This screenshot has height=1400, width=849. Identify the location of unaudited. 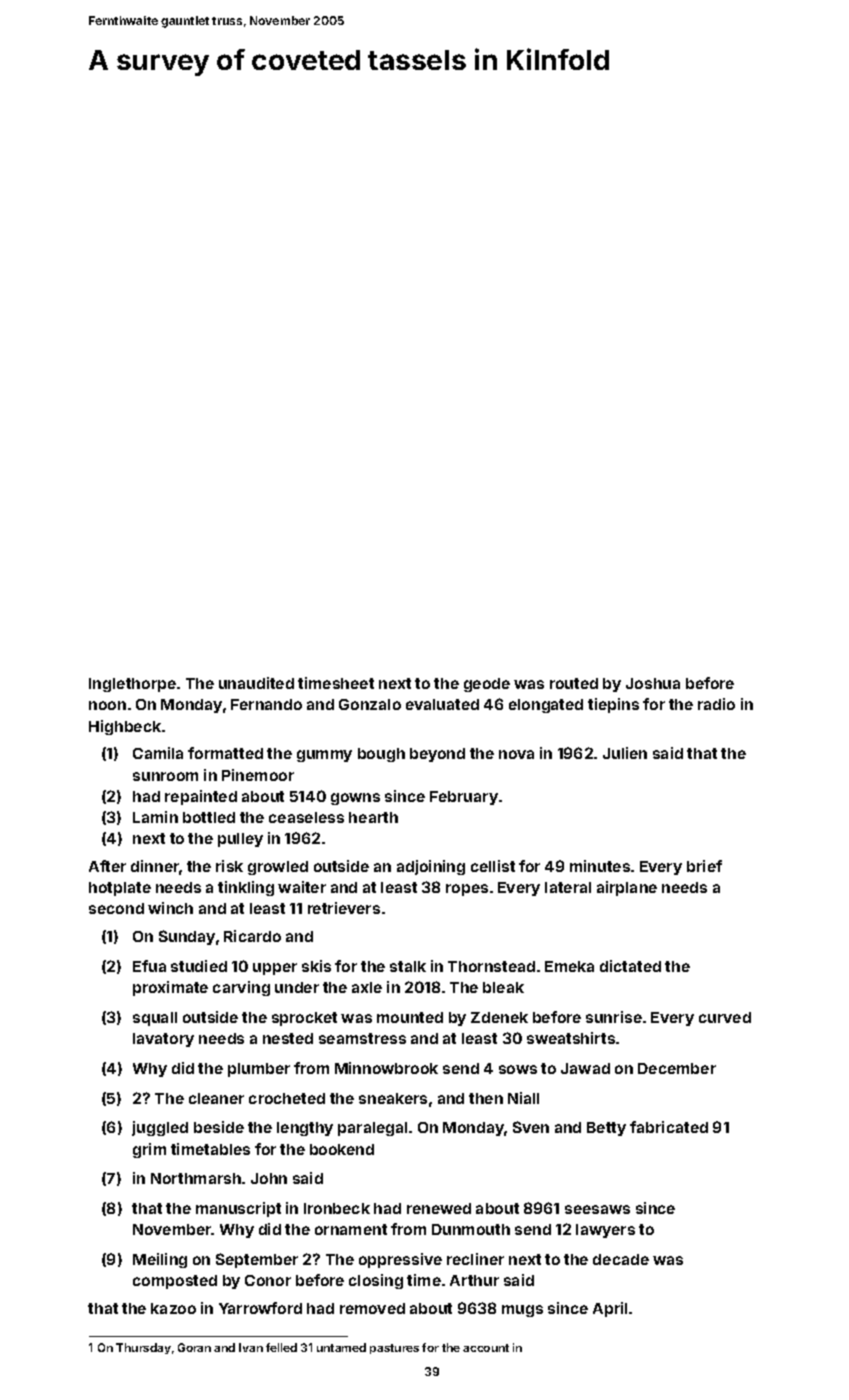
(256, 683).
